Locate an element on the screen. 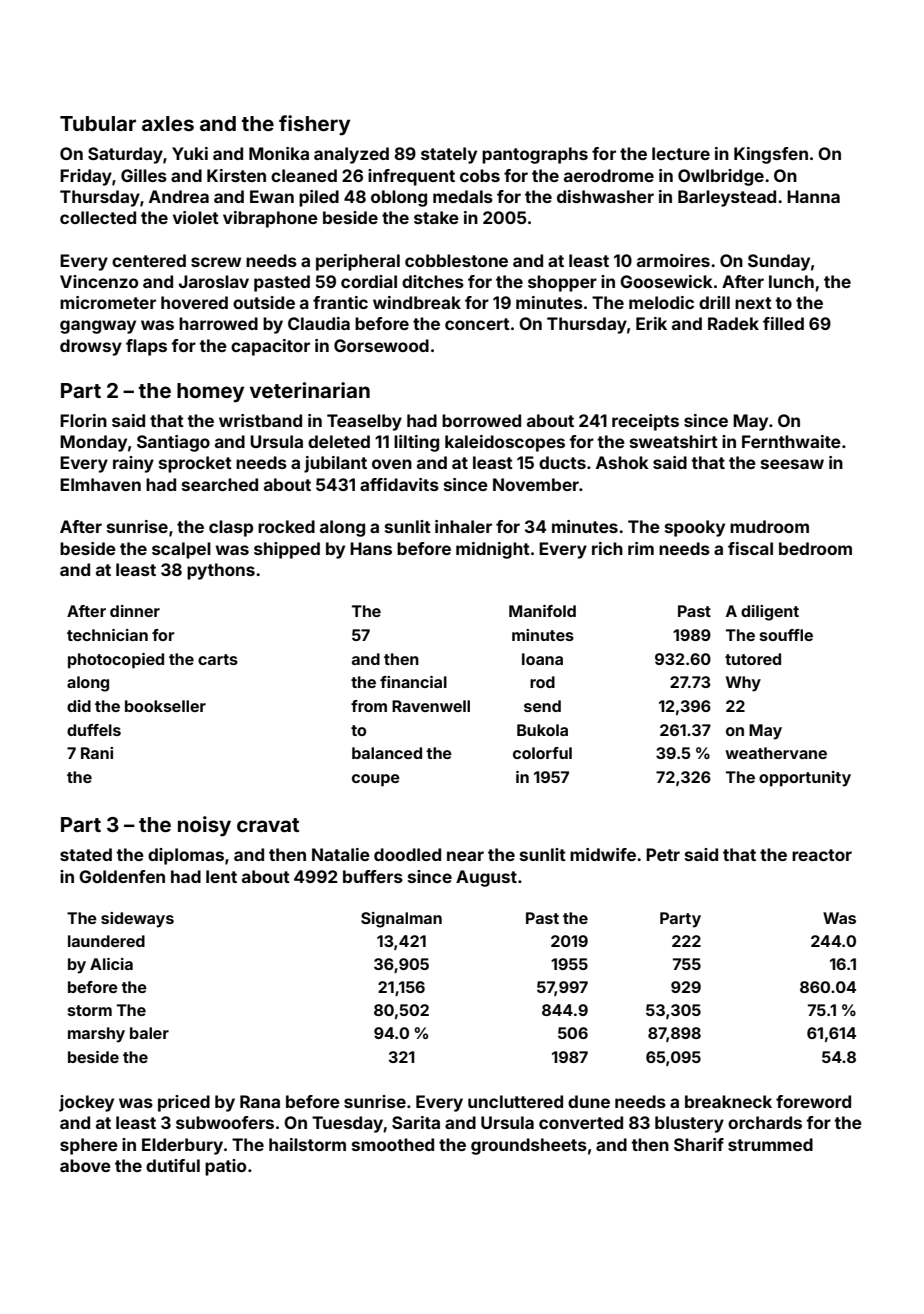 This screenshot has height=1314, width=924. lilting is located at coordinates (416, 443).
